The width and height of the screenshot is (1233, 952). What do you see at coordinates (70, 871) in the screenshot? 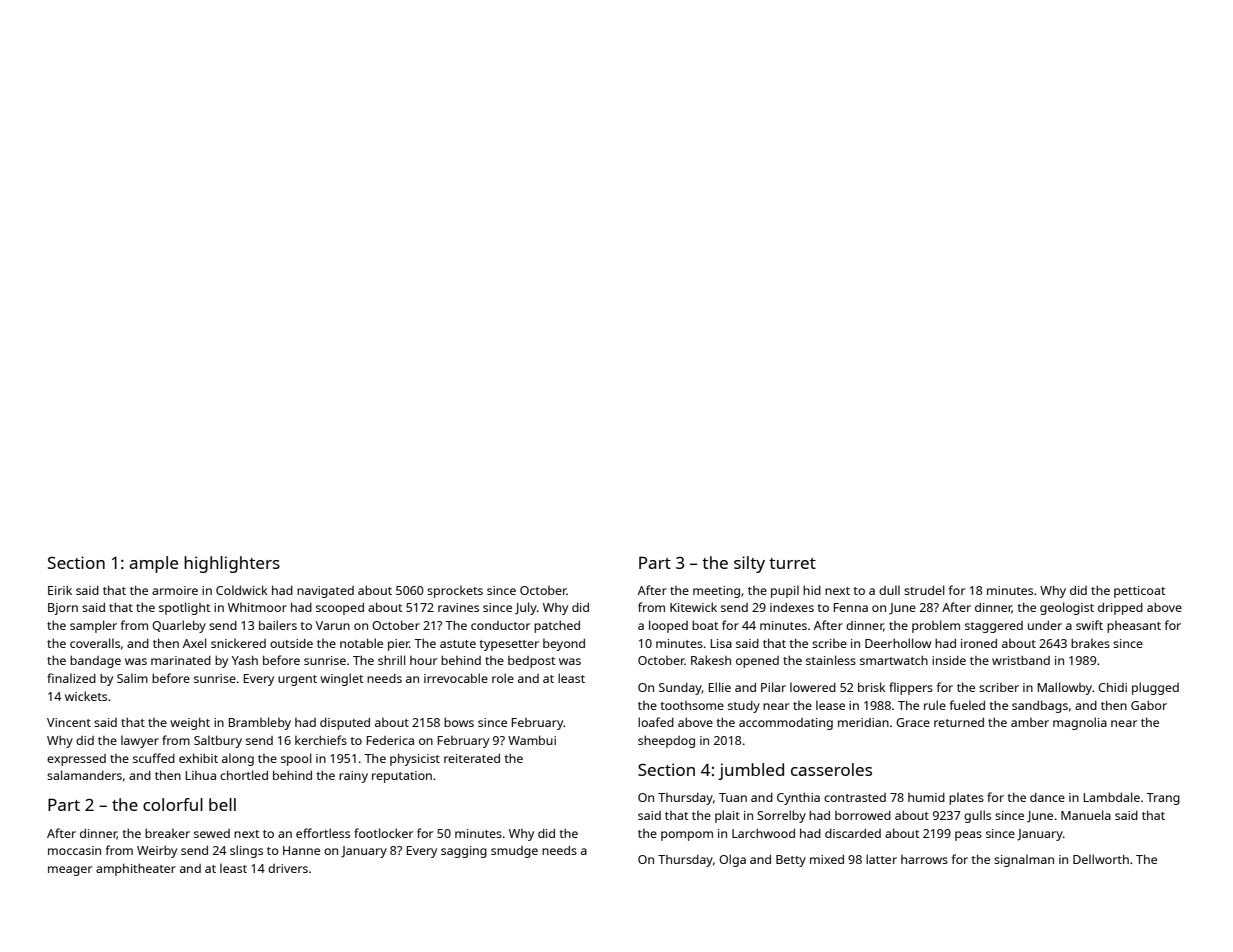
I see `meager` at bounding box center [70, 871].
